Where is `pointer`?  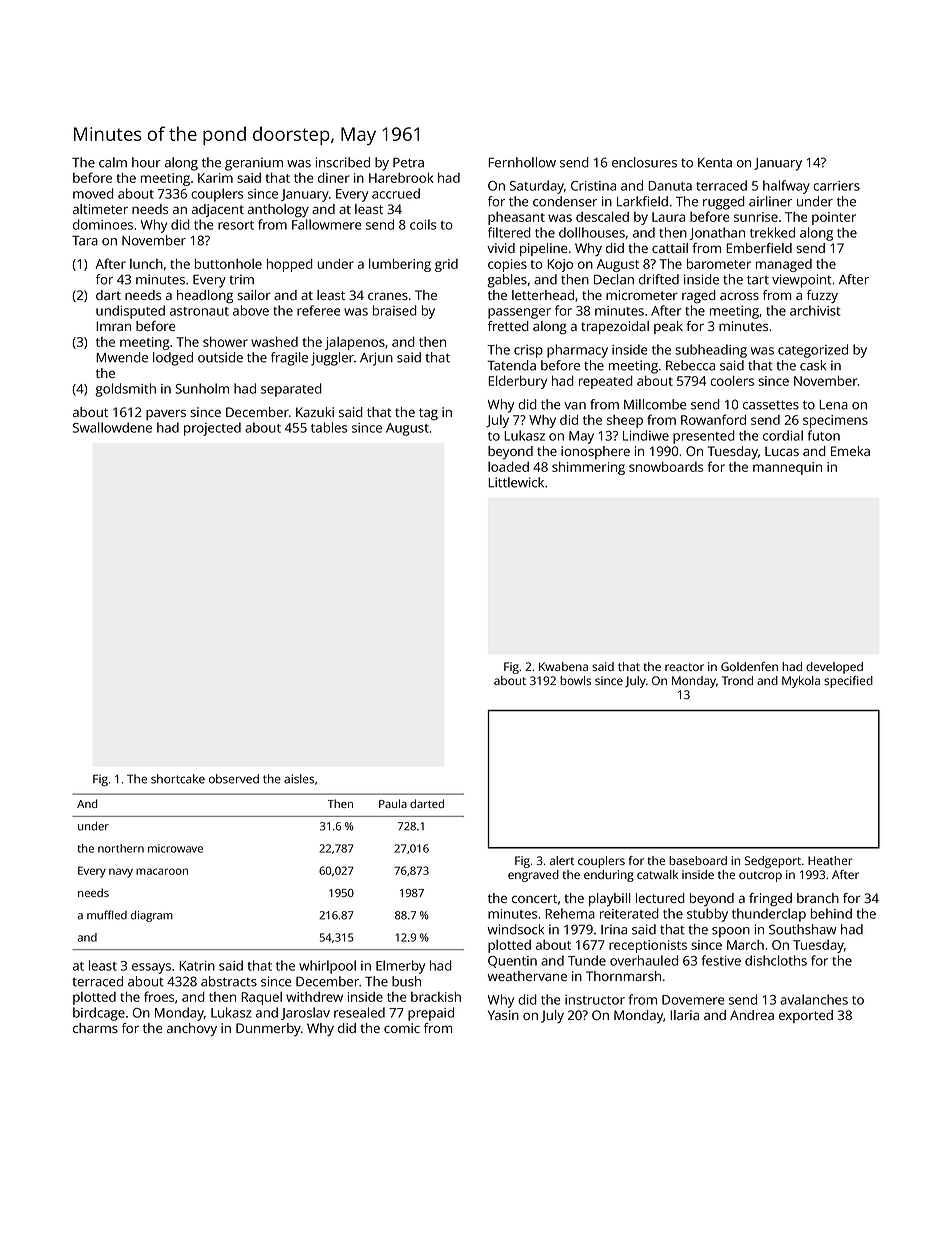
pointer is located at coordinates (834, 218).
